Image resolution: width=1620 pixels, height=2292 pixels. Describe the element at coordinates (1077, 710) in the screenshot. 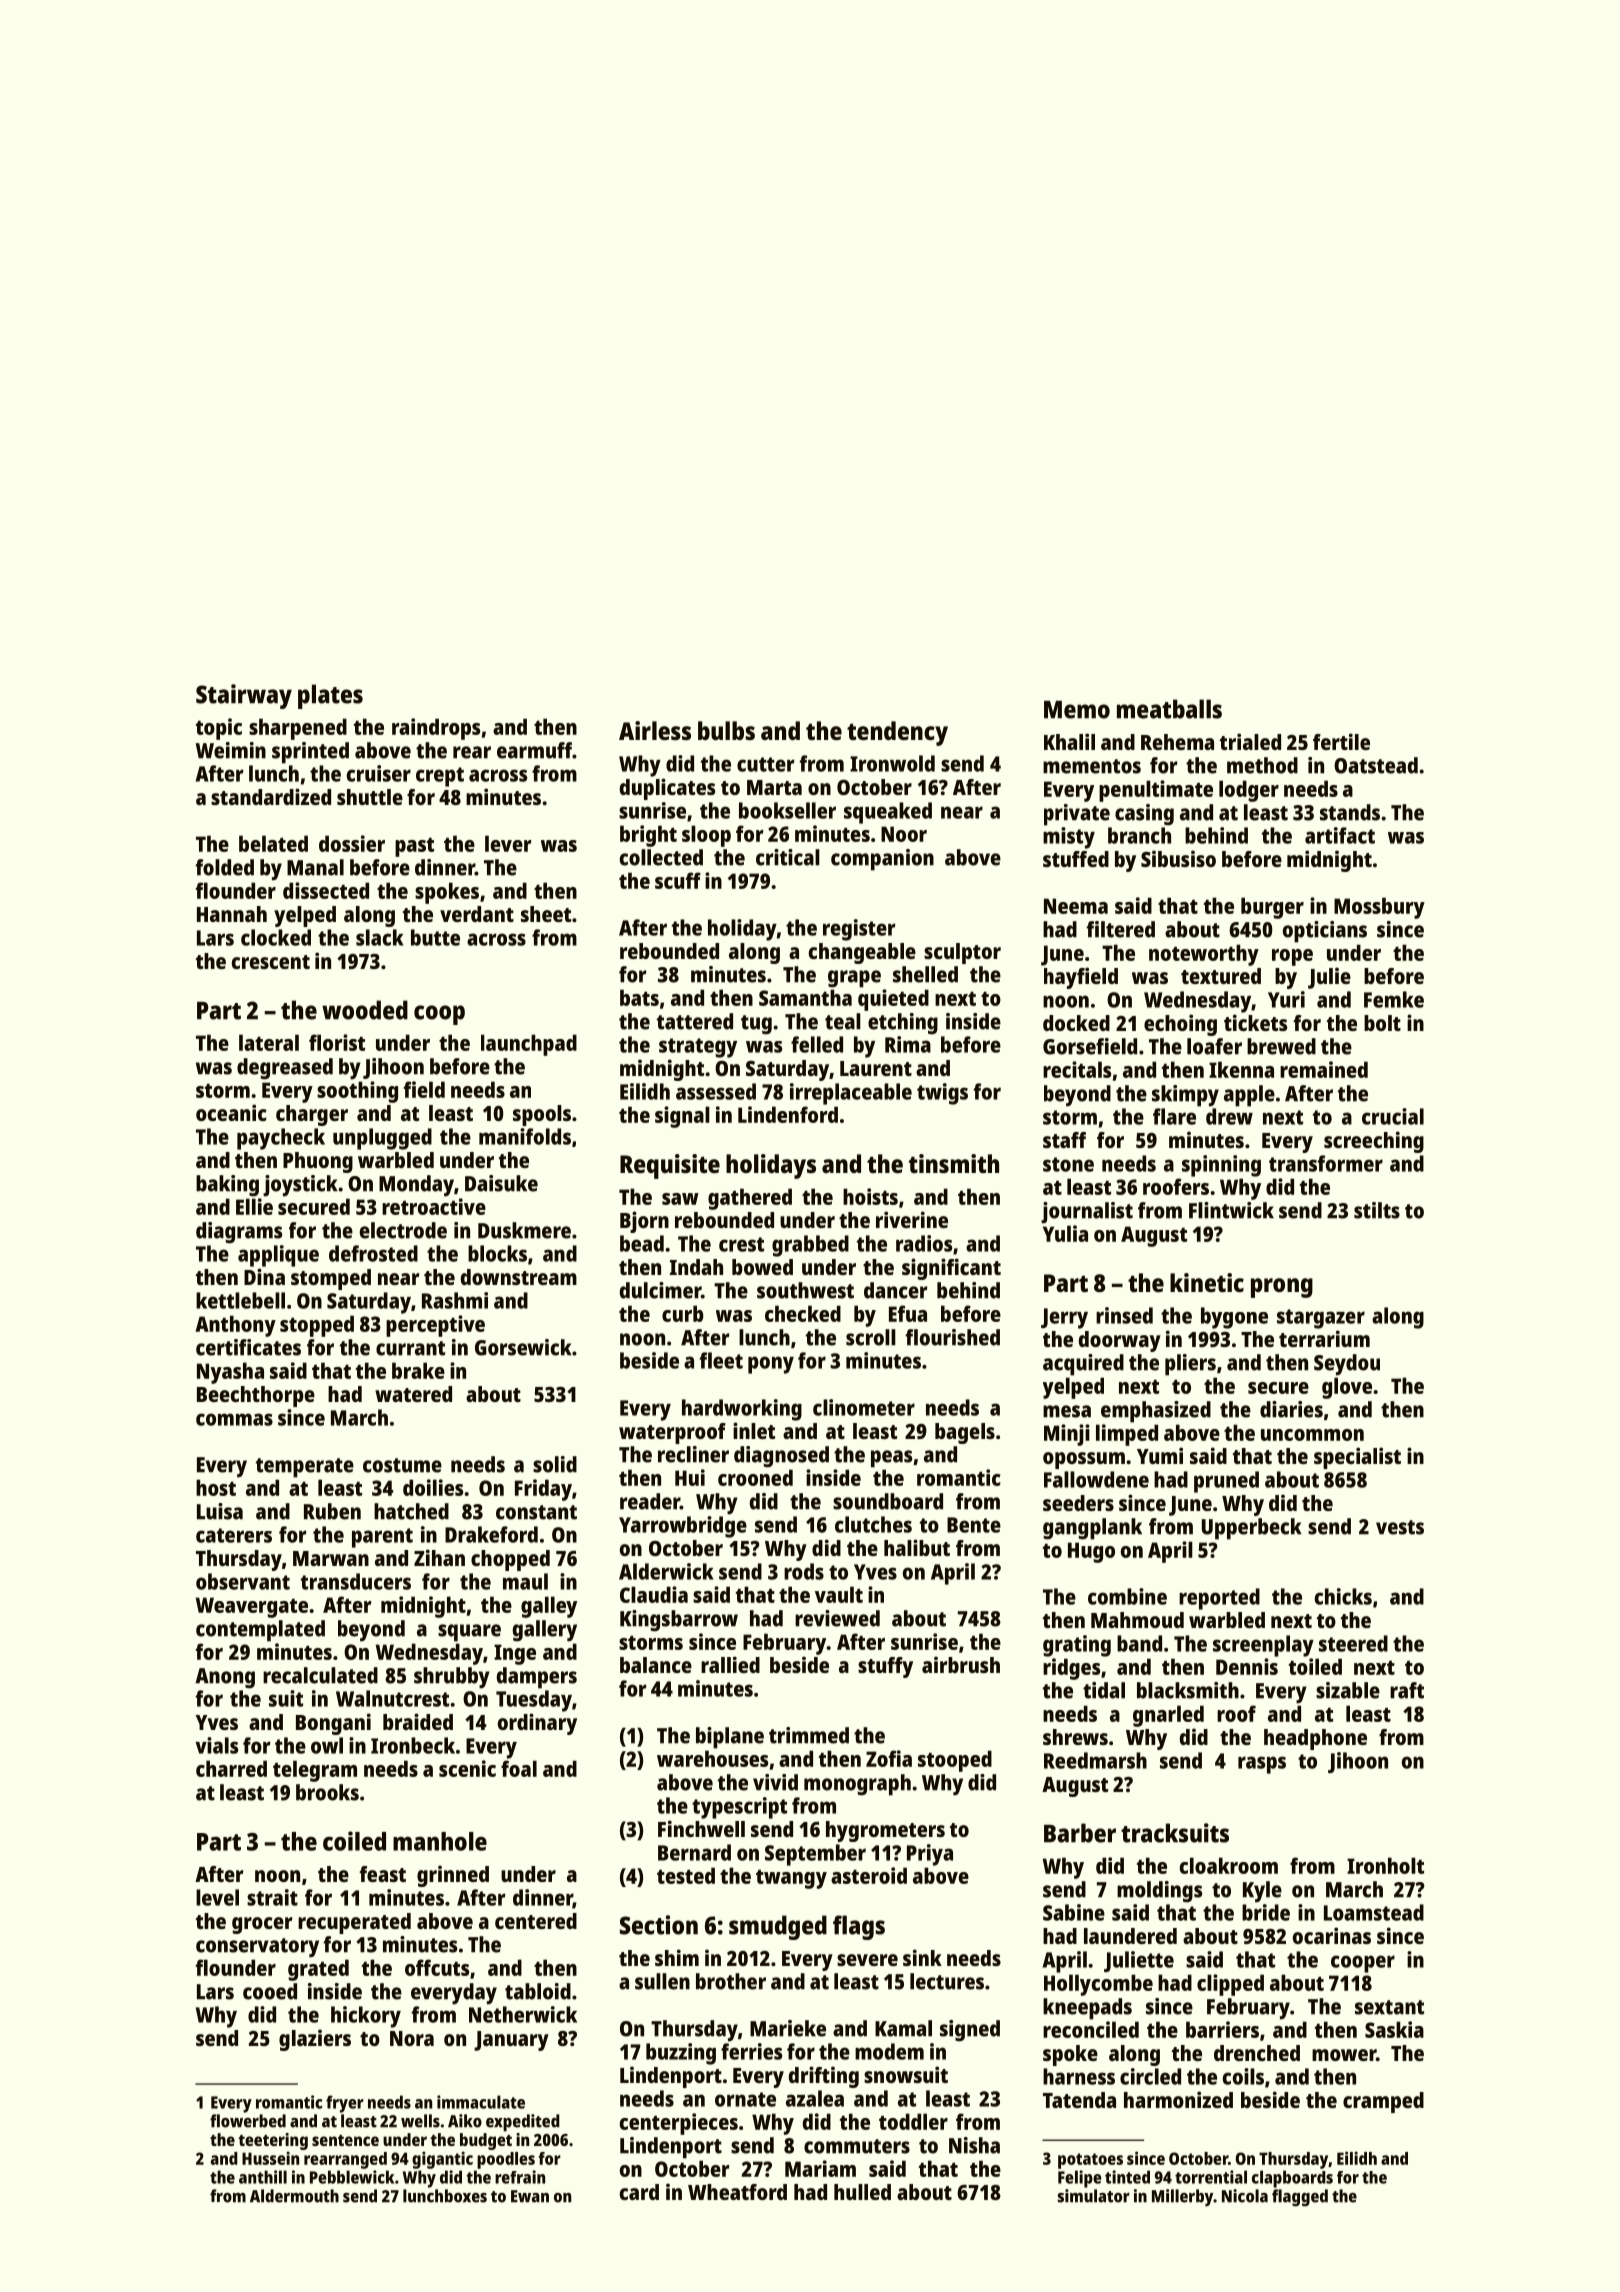

I see `Memo` at that location.
